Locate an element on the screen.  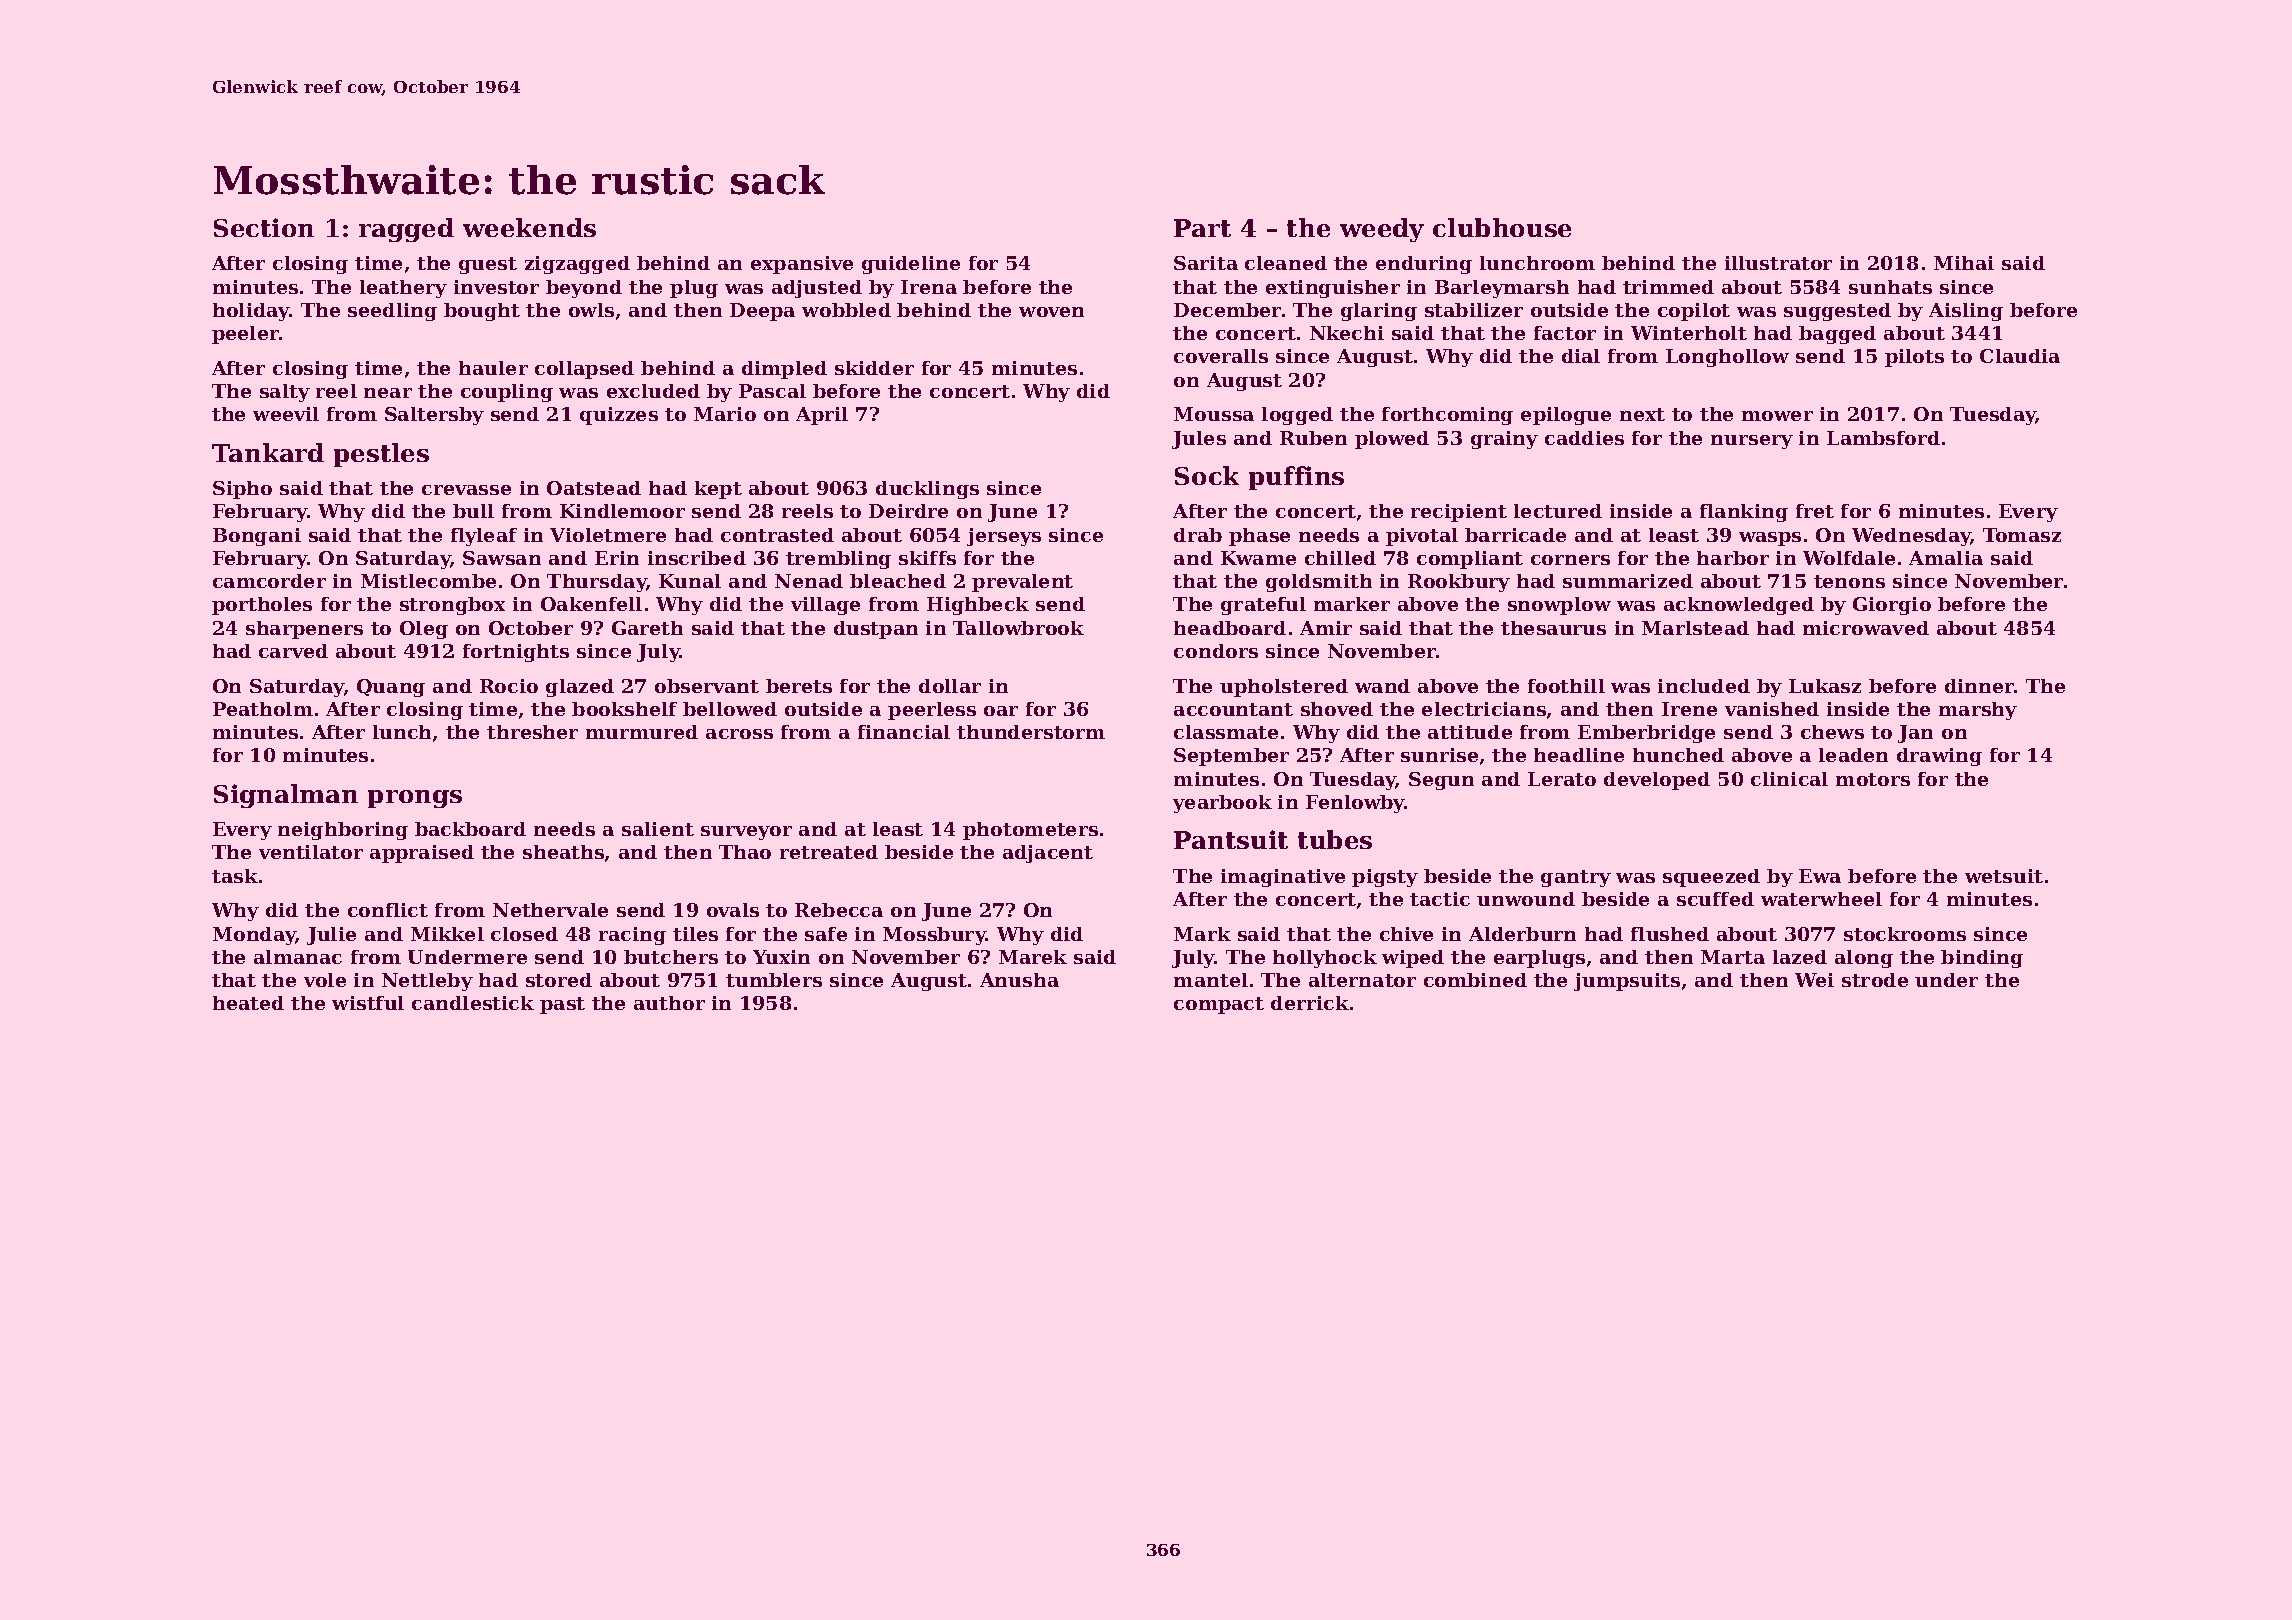
headline is located at coordinates (1579, 755).
